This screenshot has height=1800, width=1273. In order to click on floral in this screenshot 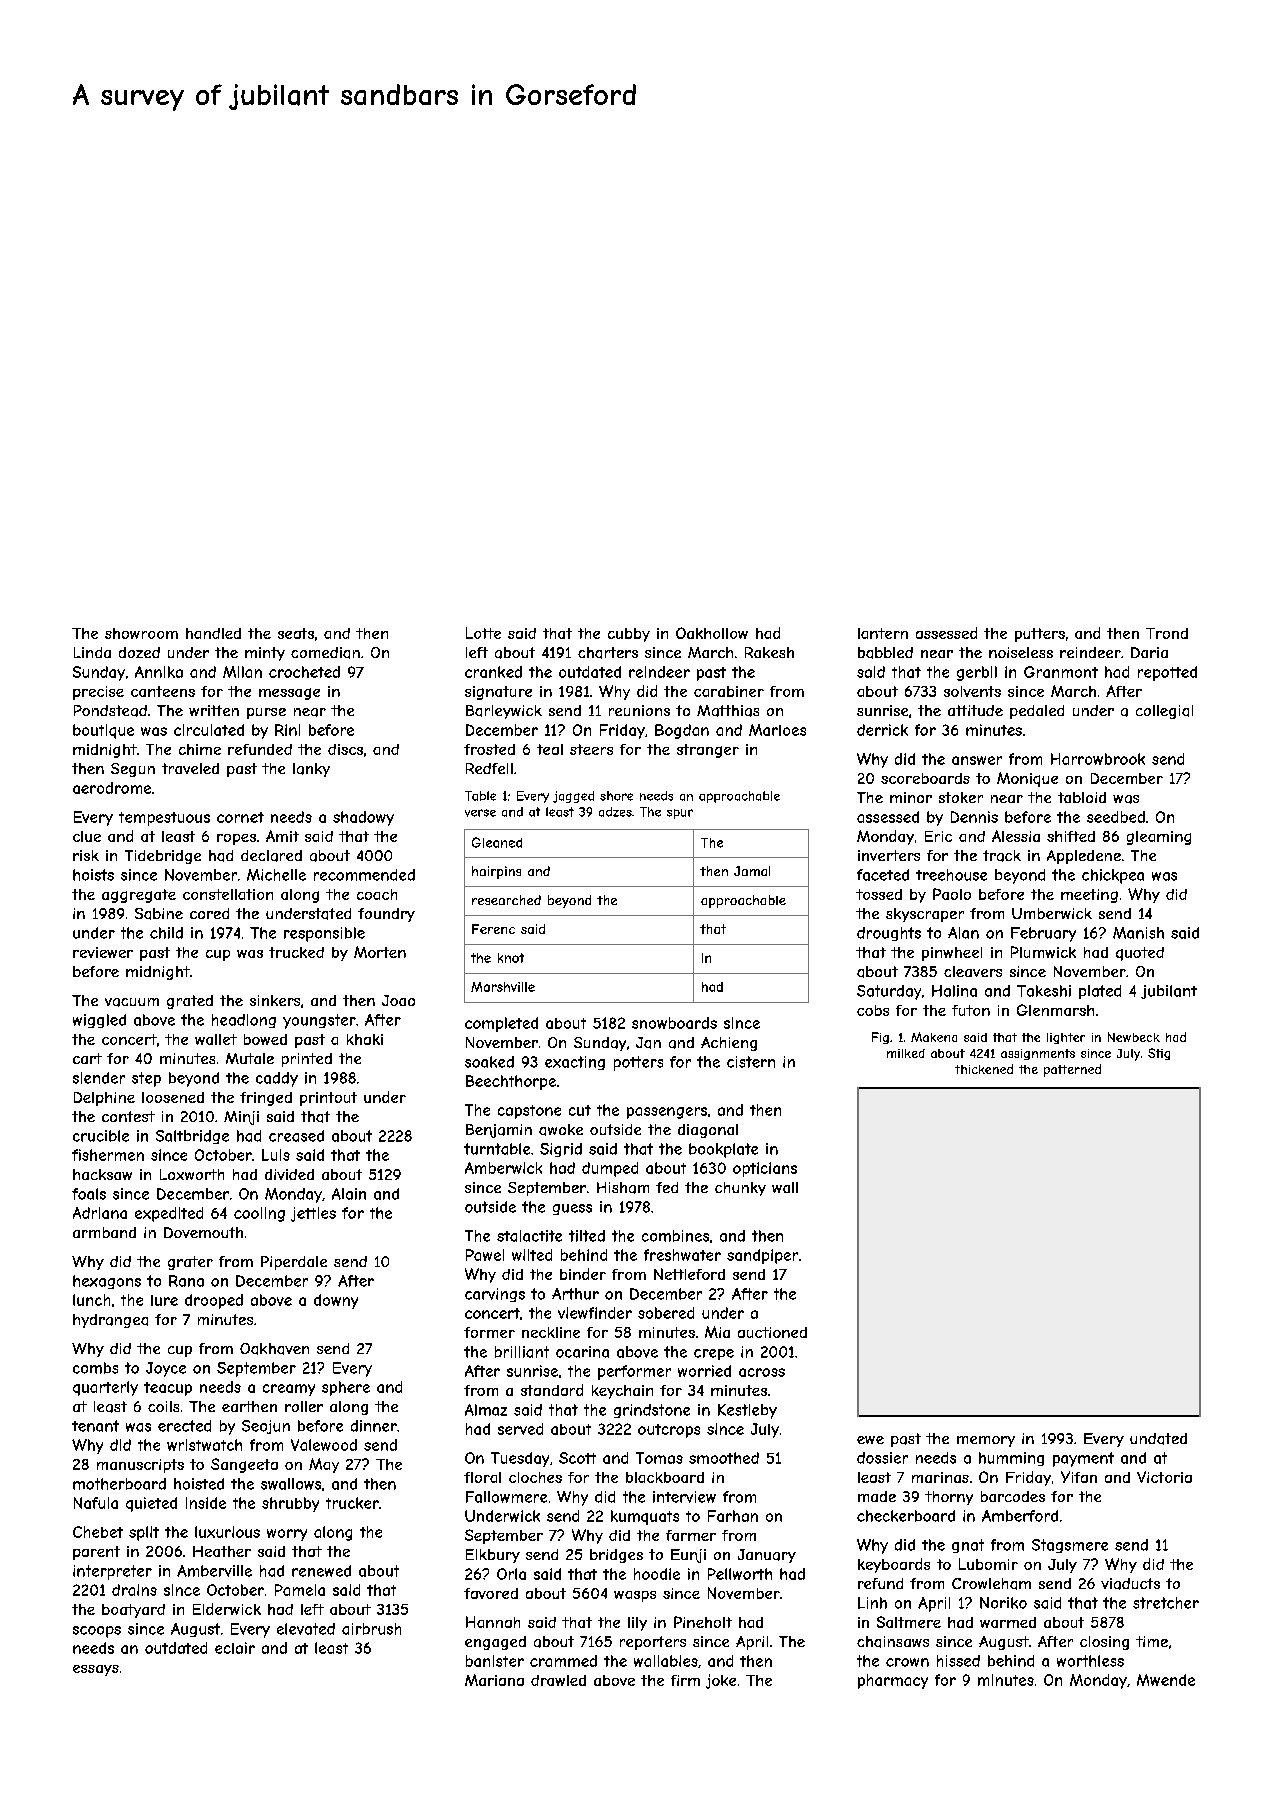, I will do `click(482, 1477)`.
